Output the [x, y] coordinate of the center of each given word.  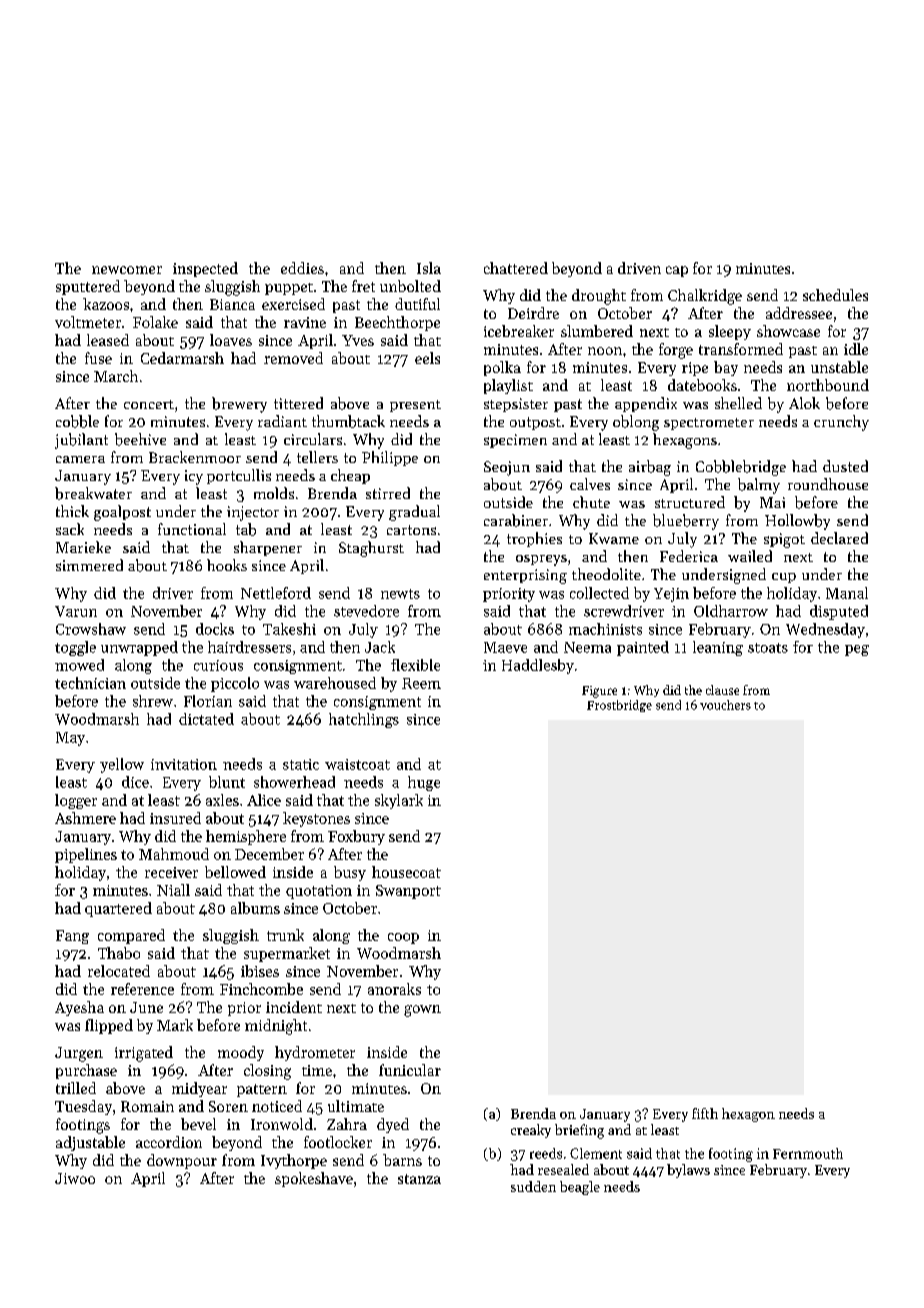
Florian [208, 701]
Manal [847, 593]
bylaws [688, 1171]
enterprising [525, 576]
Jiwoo [75, 1178]
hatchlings [364, 720]
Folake [155, 322]
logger [76, 801]
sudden [533, 1186]
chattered [516, 268]
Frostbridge [619, 706]
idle [856, 349]
